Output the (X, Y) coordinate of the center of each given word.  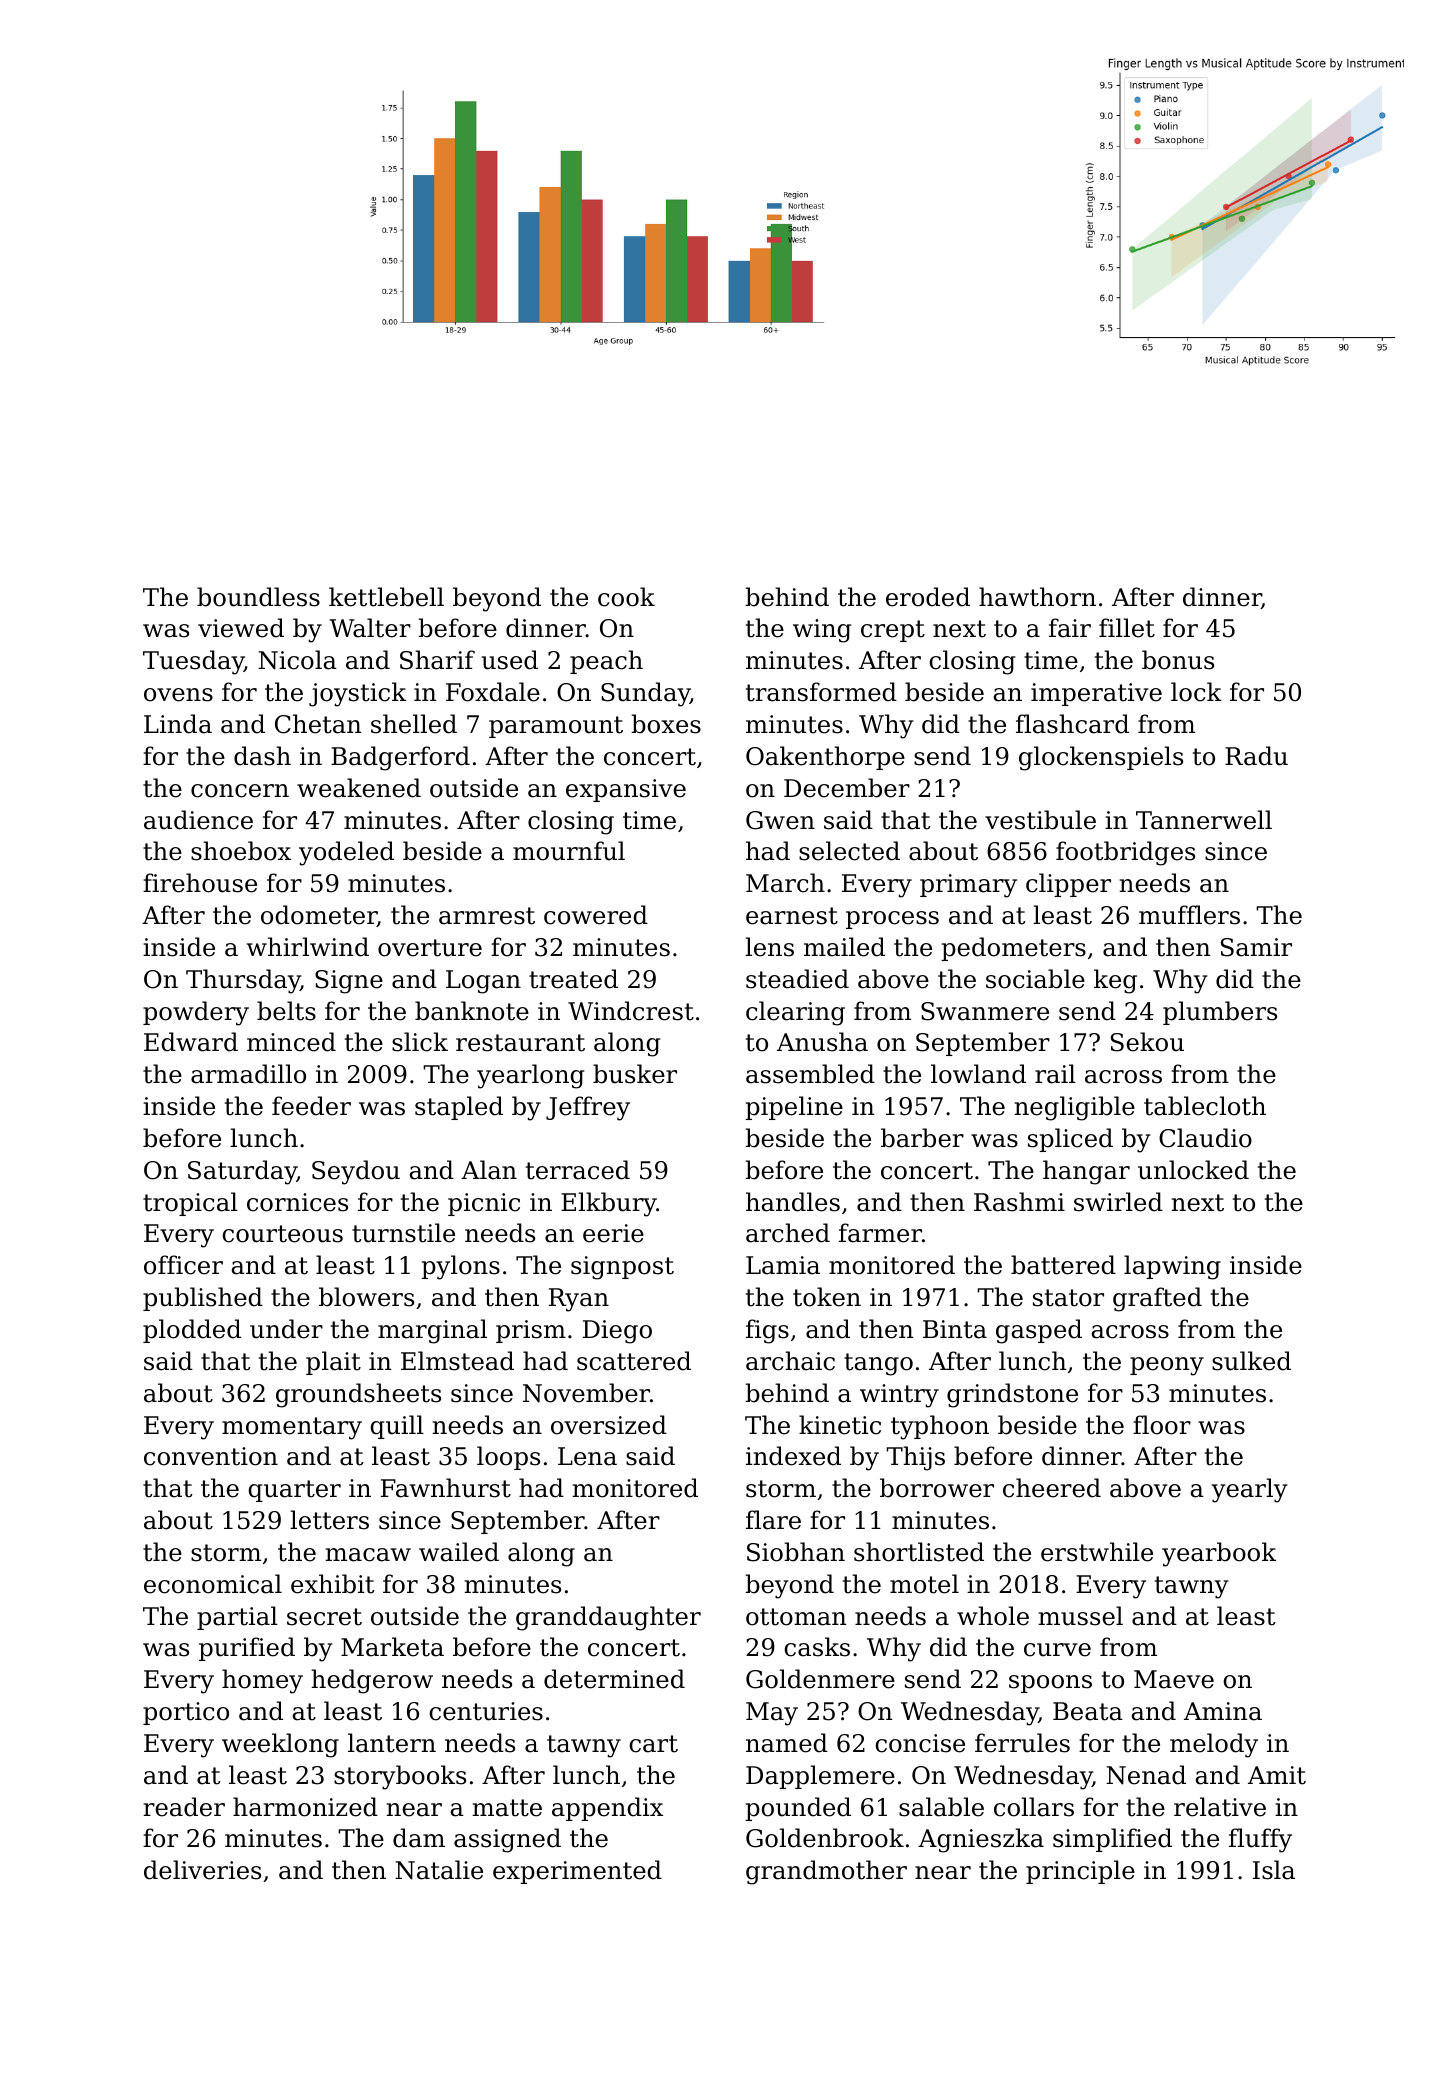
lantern (392, 1743)
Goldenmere (820, 1679)
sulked (1251, 1361)
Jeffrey (588, 1108)
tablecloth (1205, 1106)
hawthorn (1037, 597)
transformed (821, 692)
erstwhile (1097, 1552)
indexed (793, 1456)
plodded (192, 1331)
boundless (258, 597)
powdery (196, 1013)
